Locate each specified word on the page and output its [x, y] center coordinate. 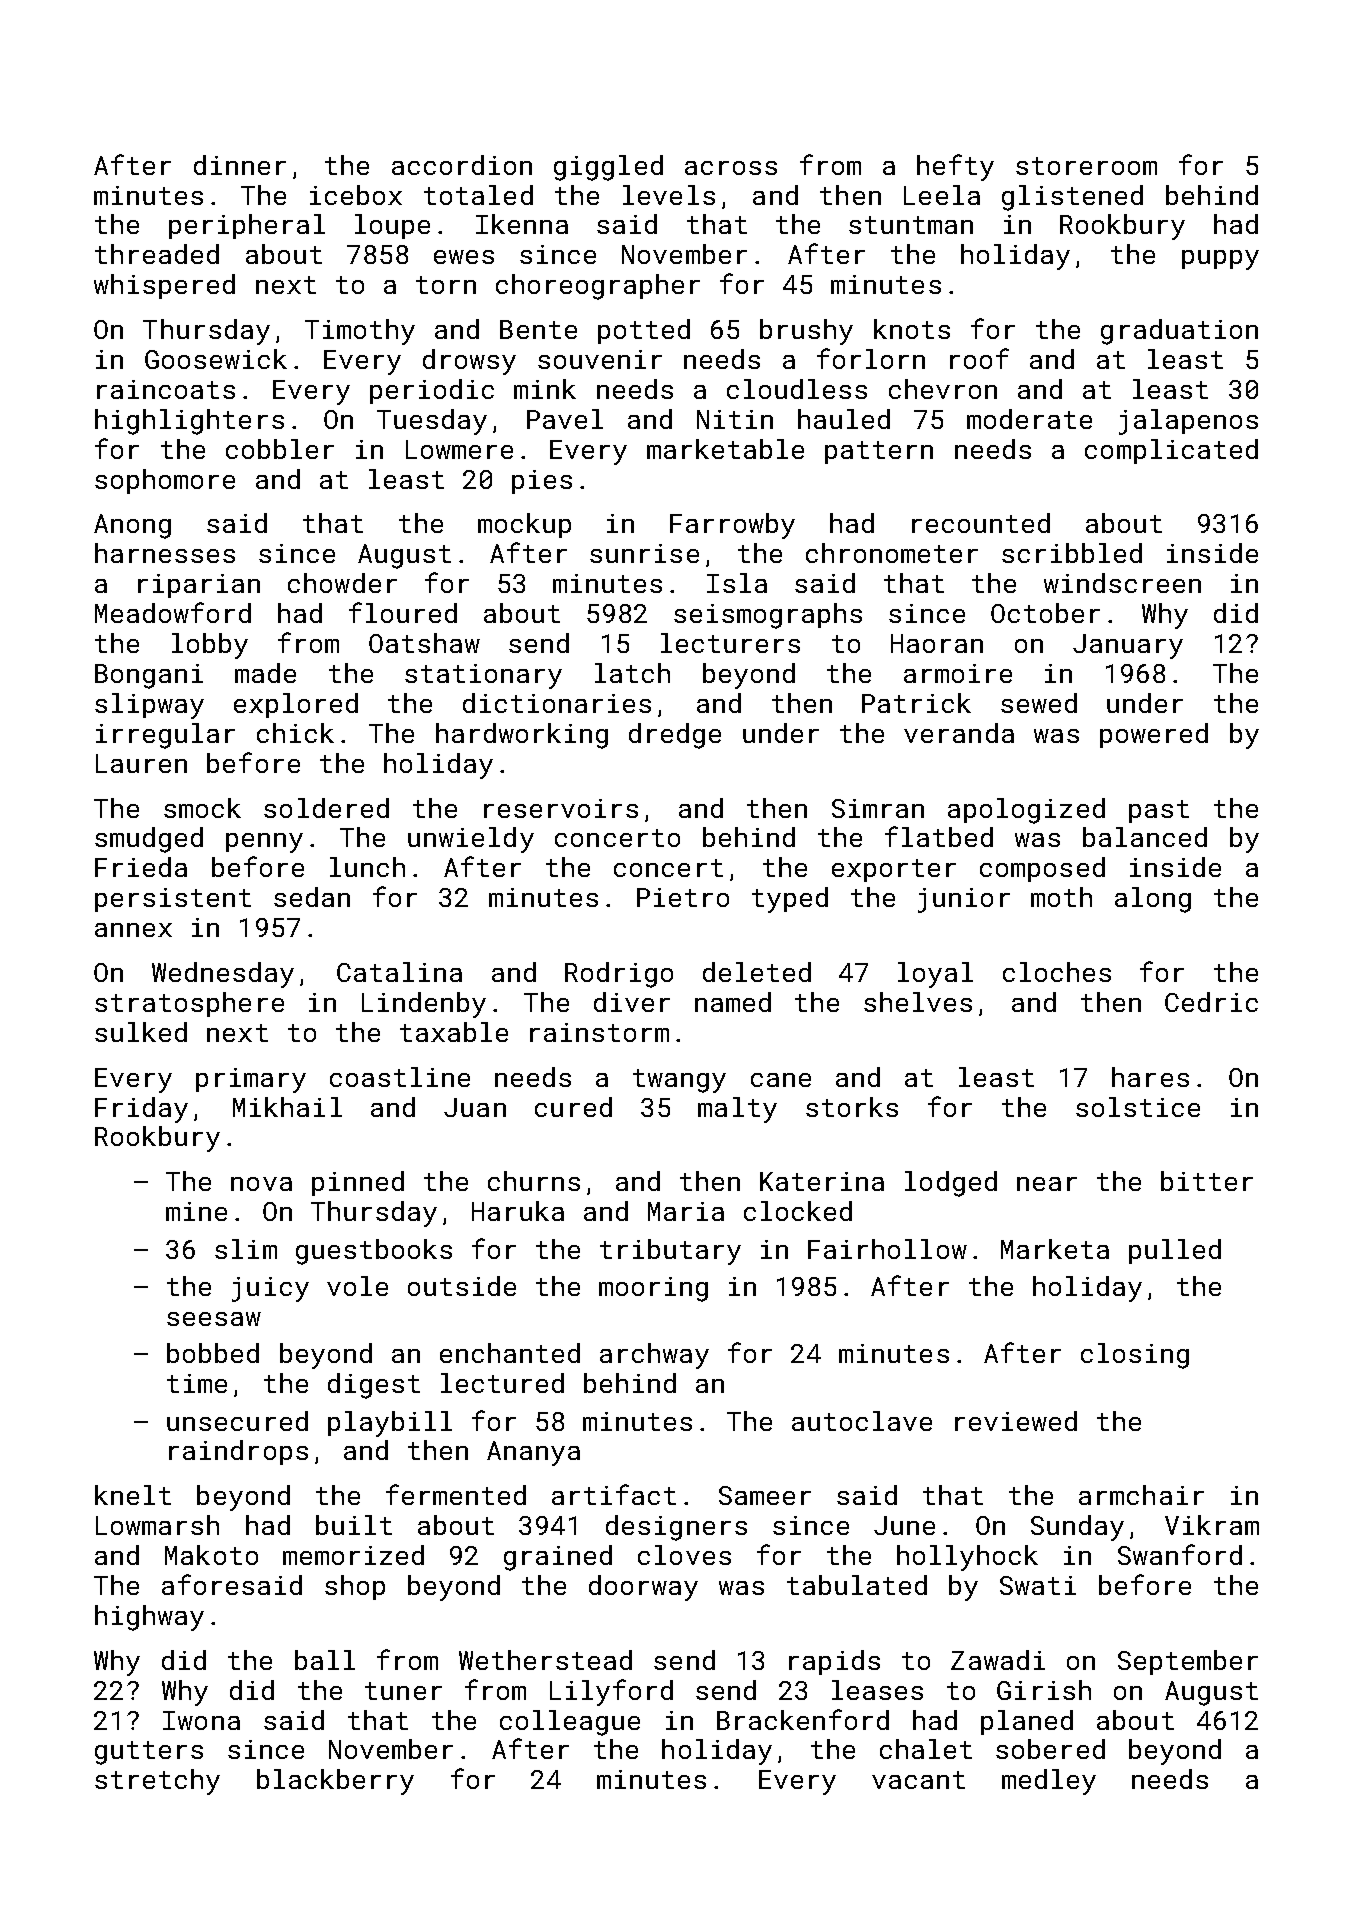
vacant [918, 1780]
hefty [955, 167]
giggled [608, 168]
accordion [462, 165]
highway [149, 1618]
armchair [1141, 1495]
